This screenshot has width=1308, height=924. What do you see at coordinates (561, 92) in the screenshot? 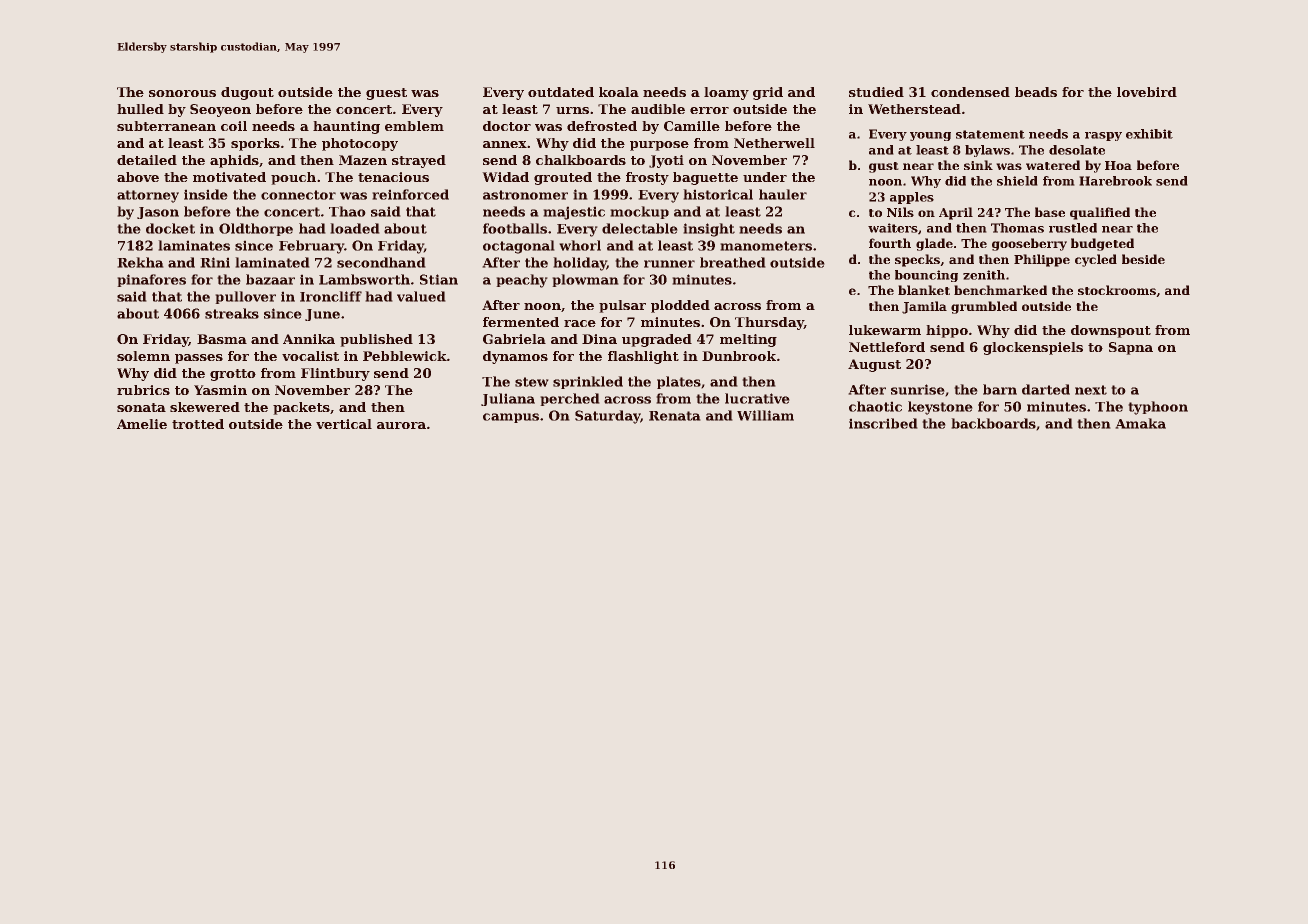
I see `outdated` at bounding box center [561, 92].
